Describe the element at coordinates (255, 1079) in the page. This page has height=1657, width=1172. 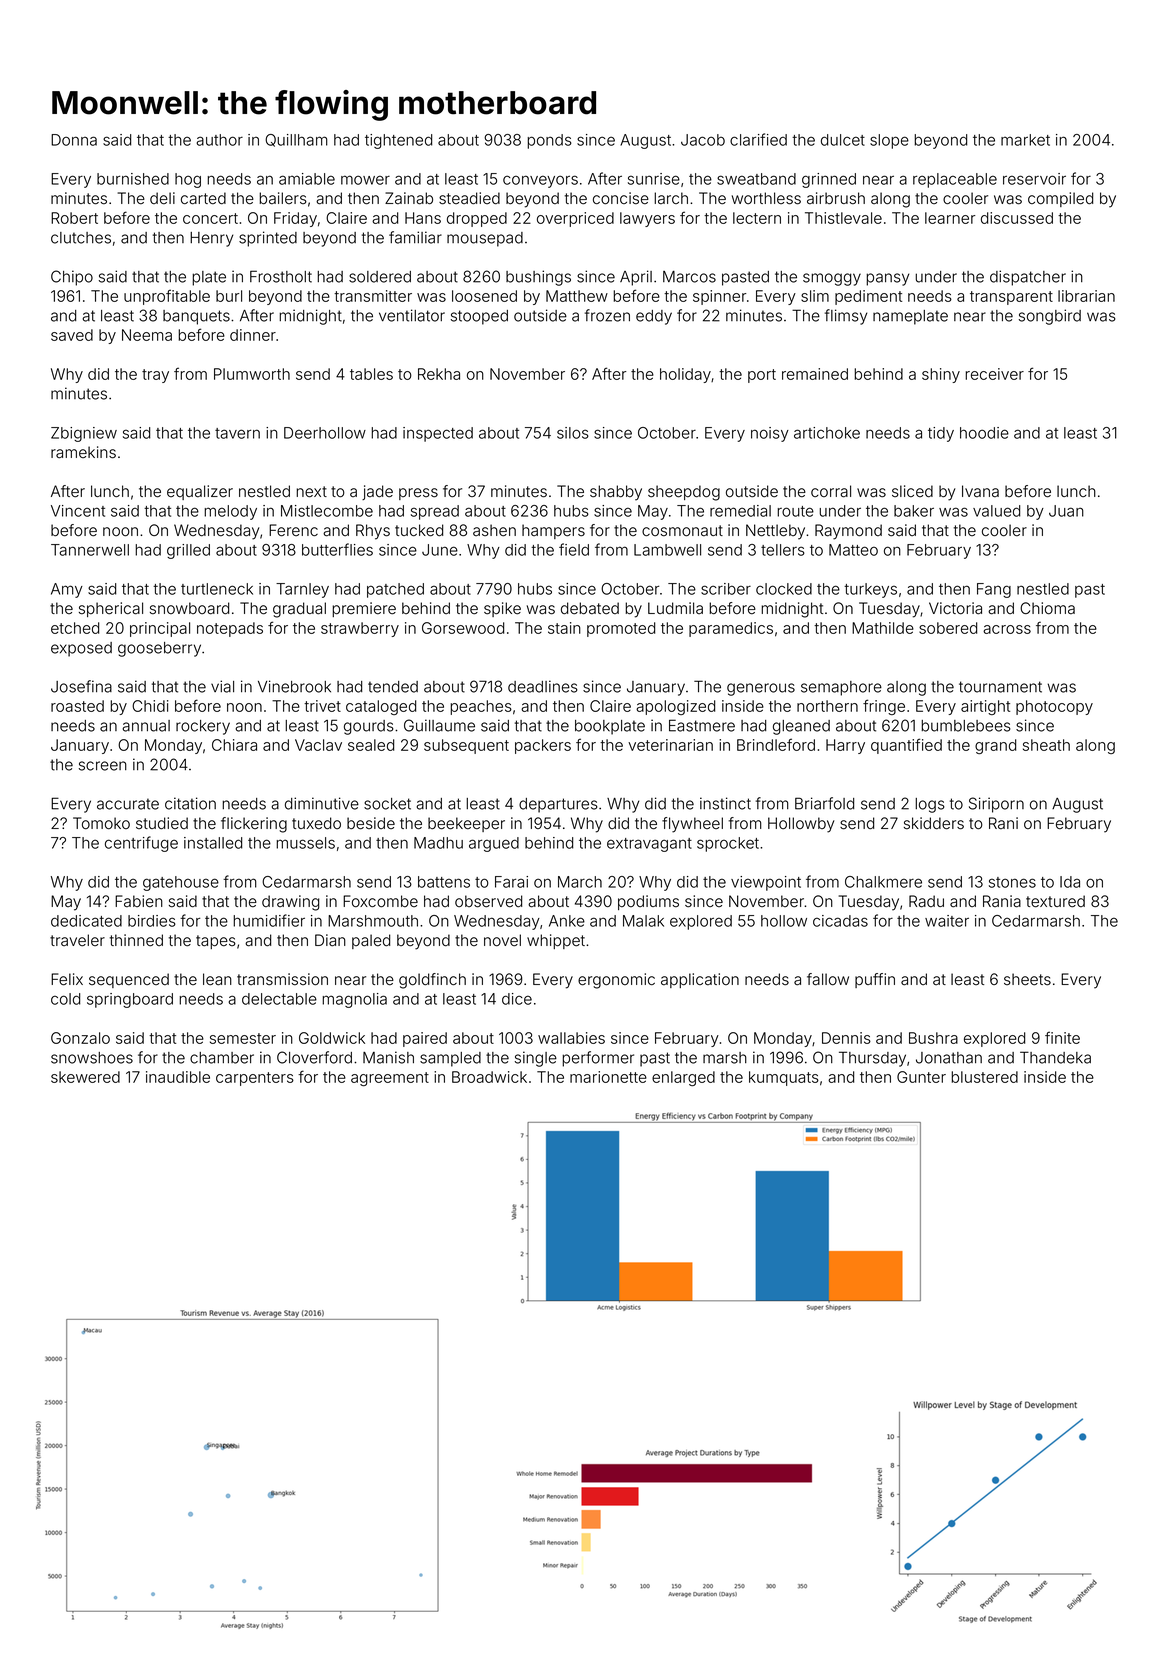
I see `carpenters` at that location.
